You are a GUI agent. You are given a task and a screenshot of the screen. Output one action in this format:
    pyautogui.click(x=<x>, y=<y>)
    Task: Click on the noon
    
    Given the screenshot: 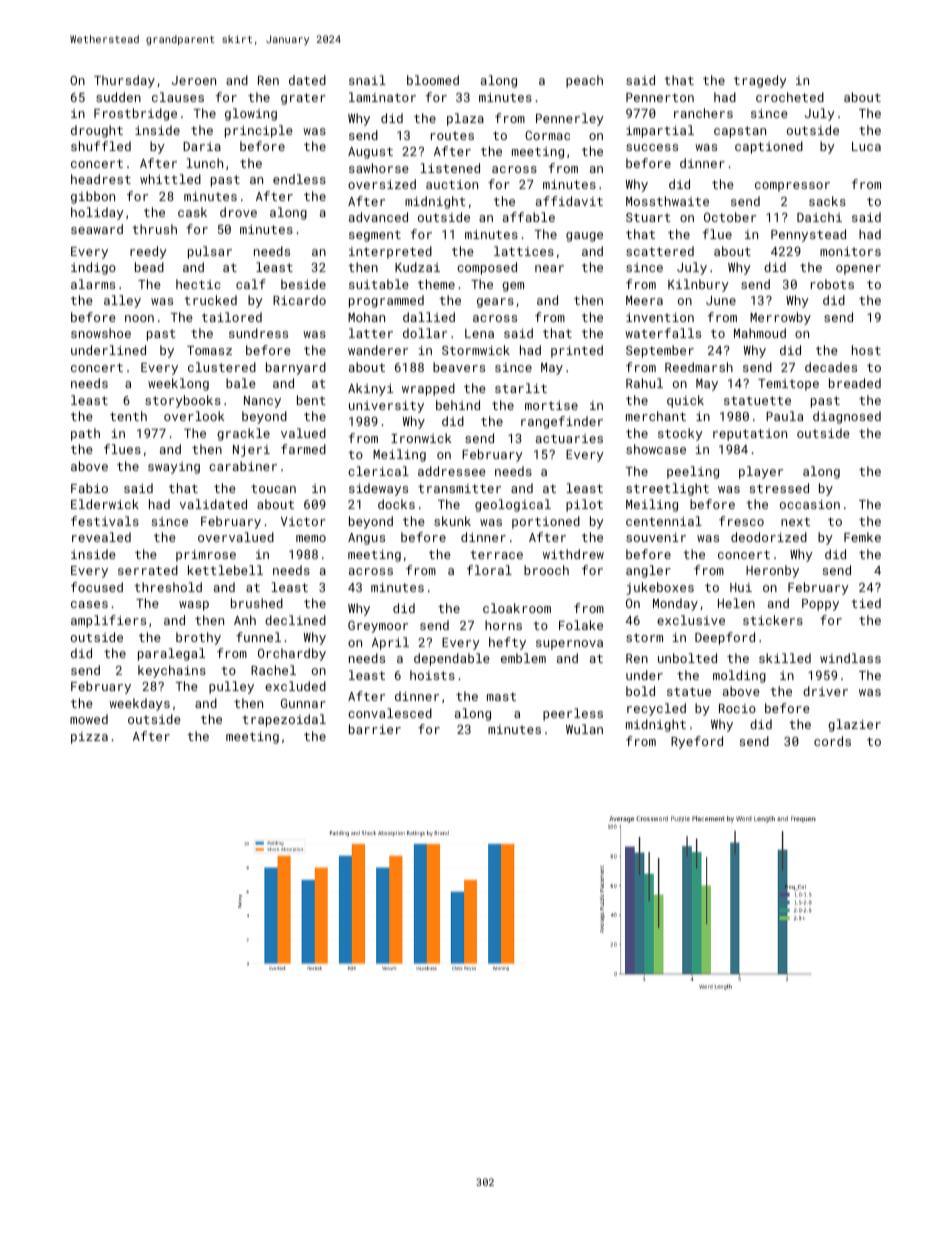 What is the action you would take?
    pyautogui.click(x=139, y=318)
